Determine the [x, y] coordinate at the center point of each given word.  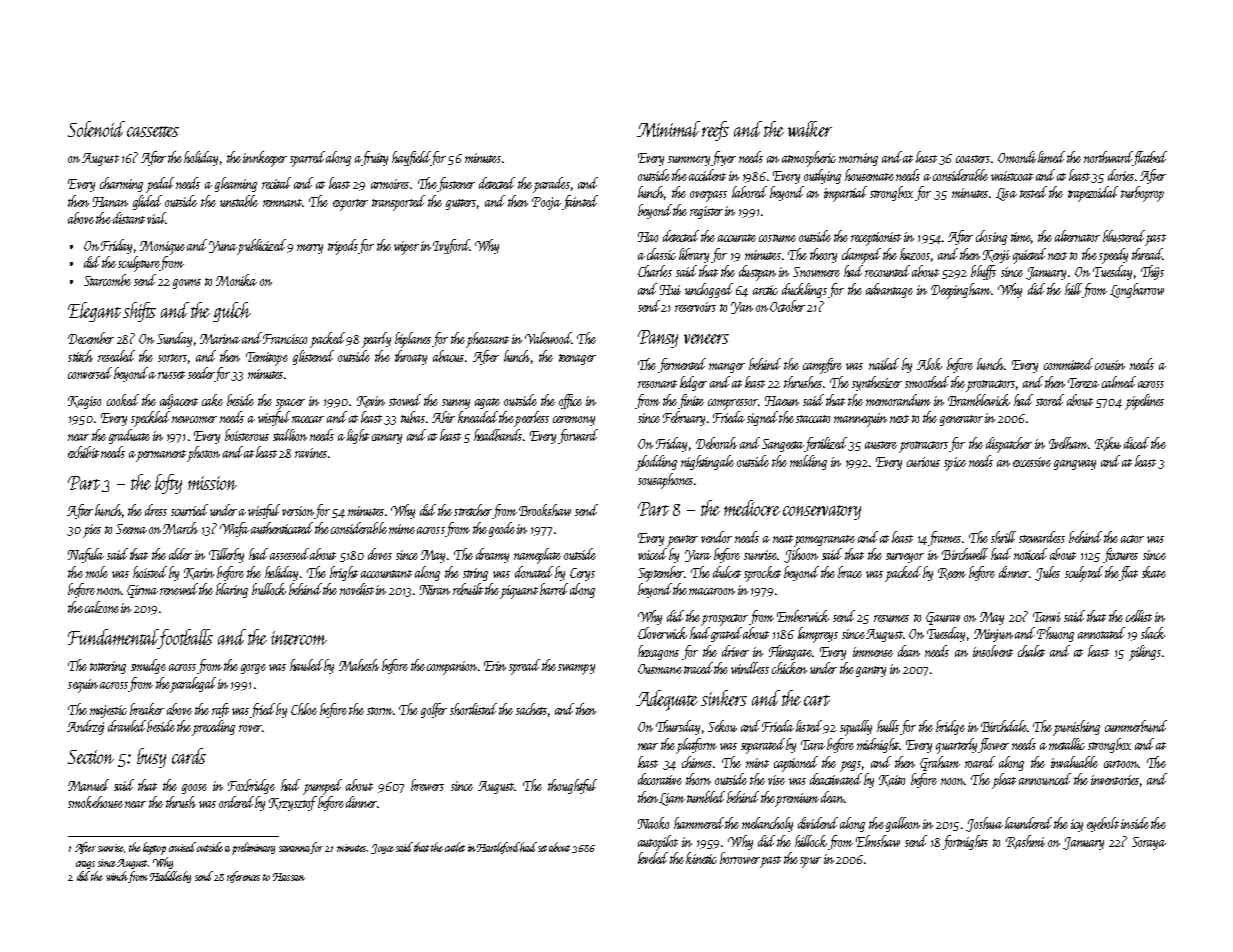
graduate [129, 436]
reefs [715, 131]
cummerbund [1136, 726]
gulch [232, 312]
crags [85, 865]
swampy [576, 669]
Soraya [1149, 843]
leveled [653, 858]
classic [661, 254]
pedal [160, 185]
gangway [1075, 465]
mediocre [752, 508]
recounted [887, 271]
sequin [83, 686]
